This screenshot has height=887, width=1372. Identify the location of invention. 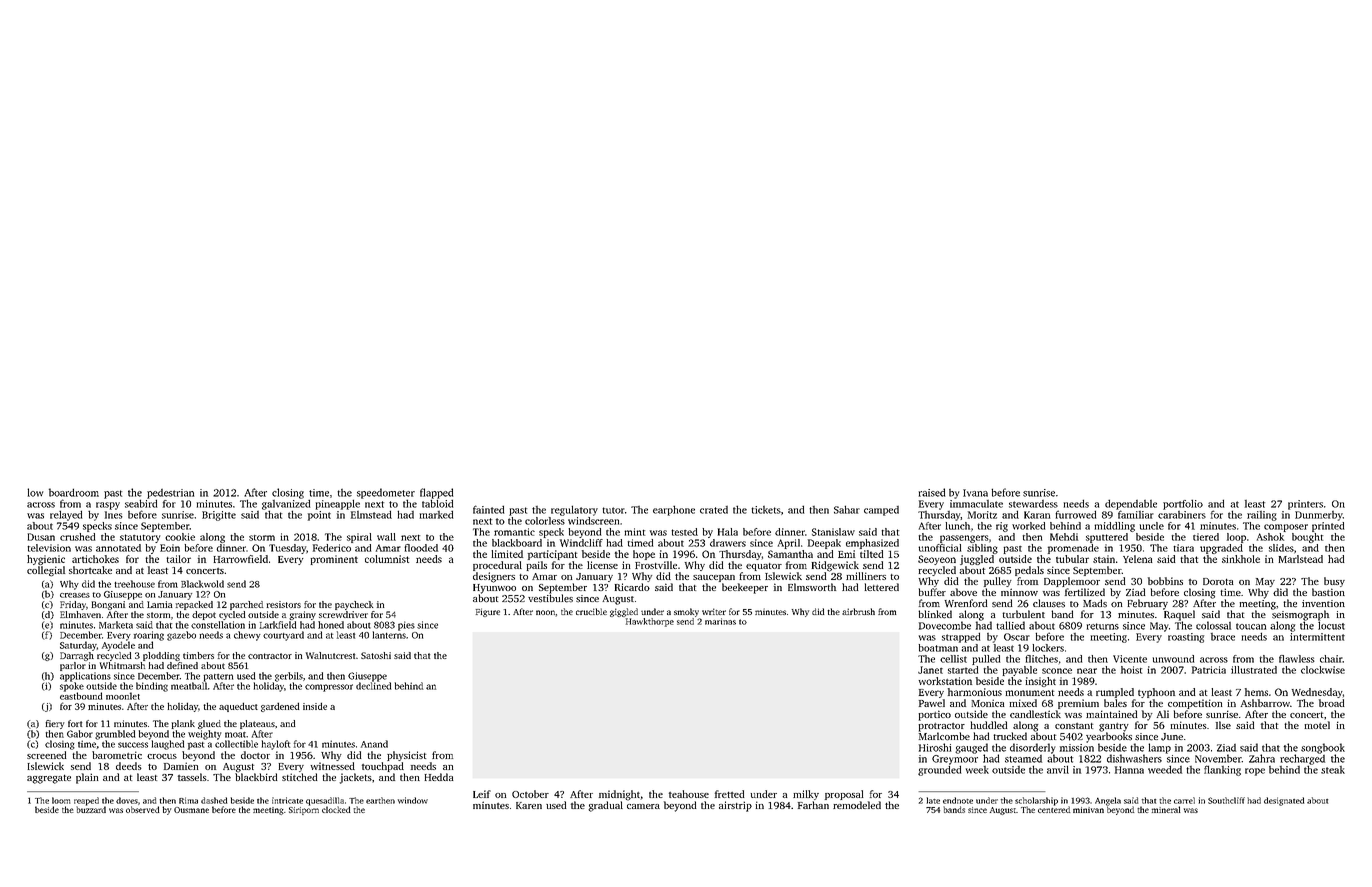
(1323, 604).
